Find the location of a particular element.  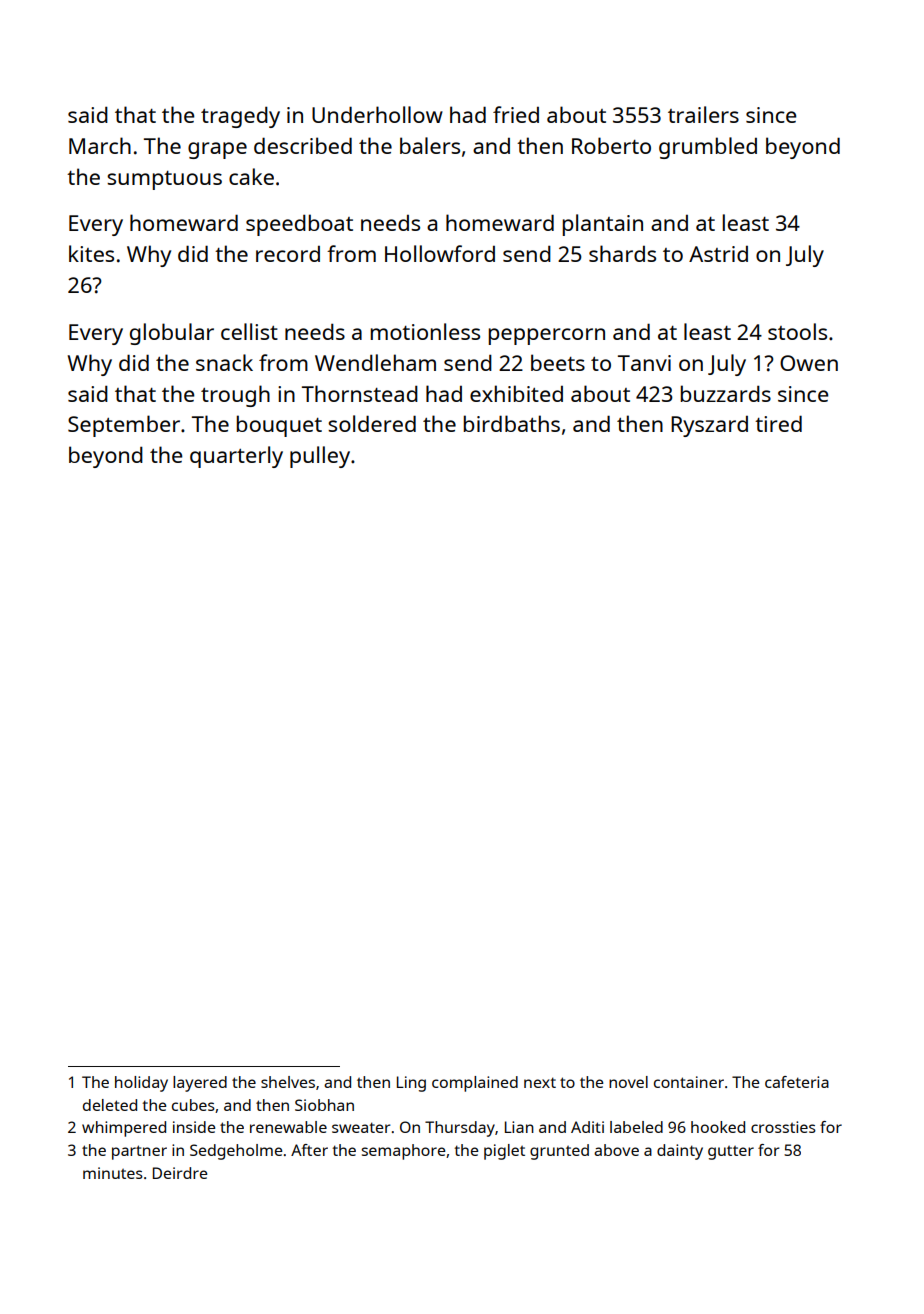

Astrid is located at coordinates (718, 254).
